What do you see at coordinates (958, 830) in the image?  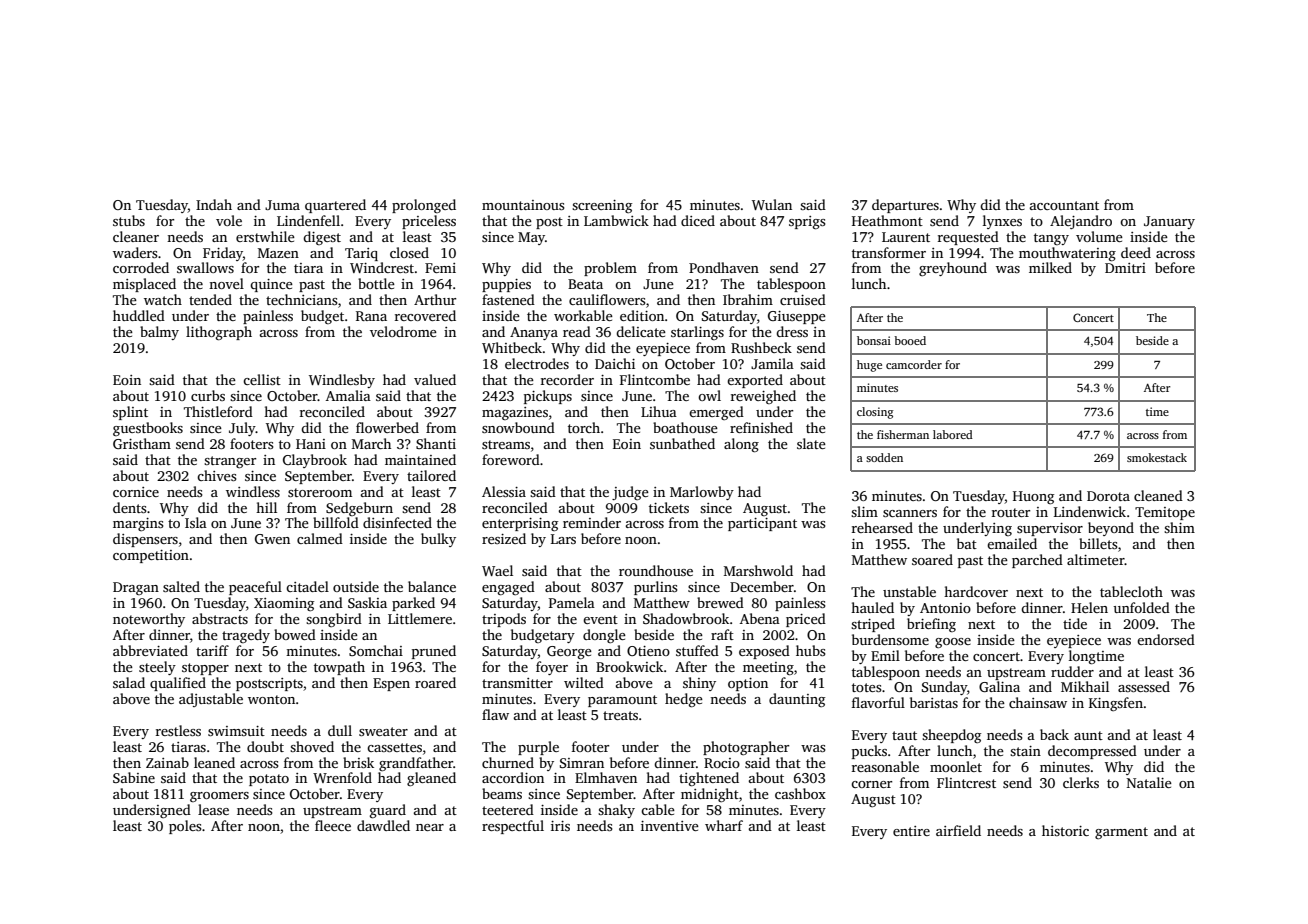 I see `airfield` at bounding box center [958, 830].
